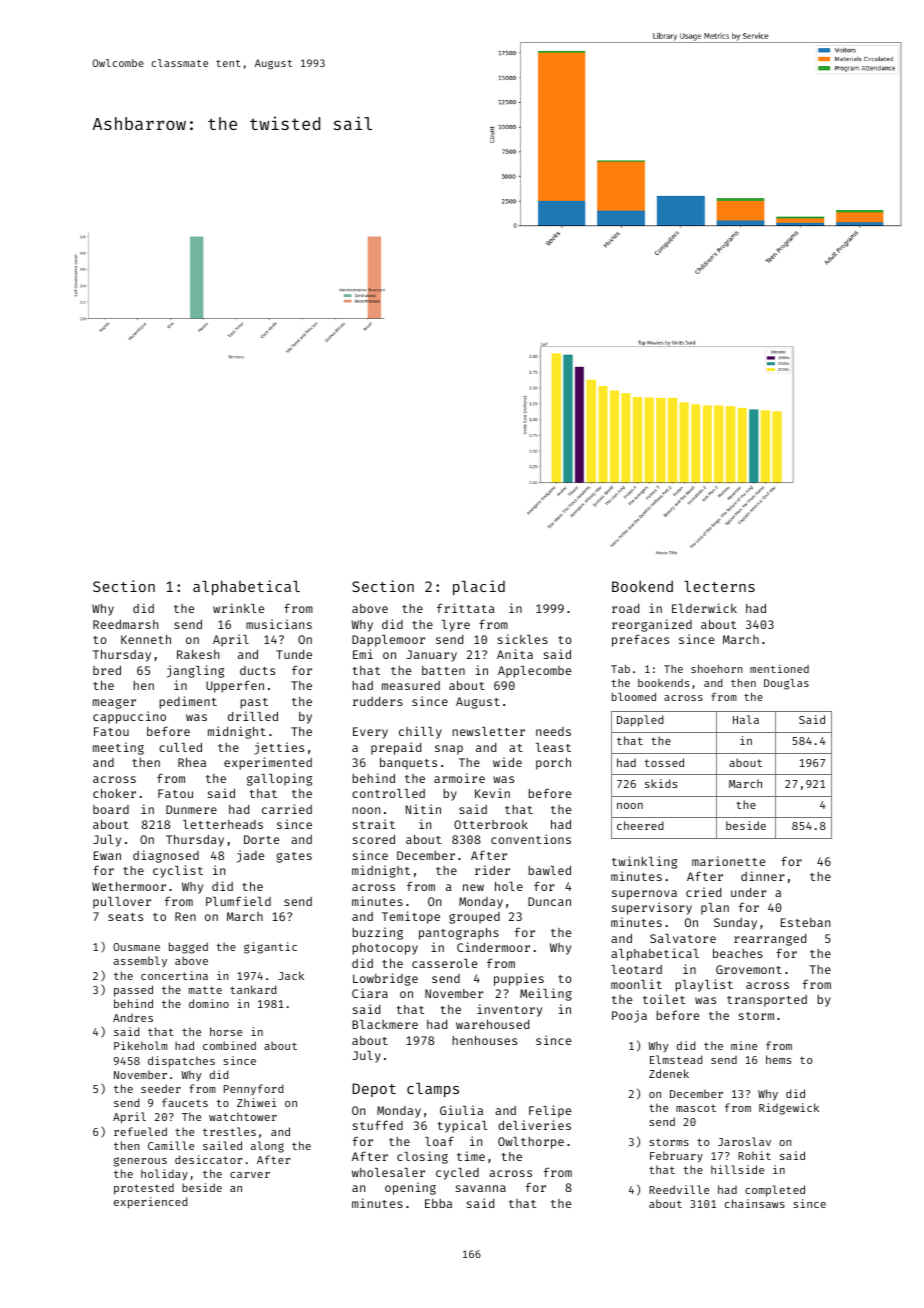 The height and width of the image is (1308, 924). What do you see at coordinates (140, 1162) in the image?
I see `generous` at bounding box center [140, 1162].
